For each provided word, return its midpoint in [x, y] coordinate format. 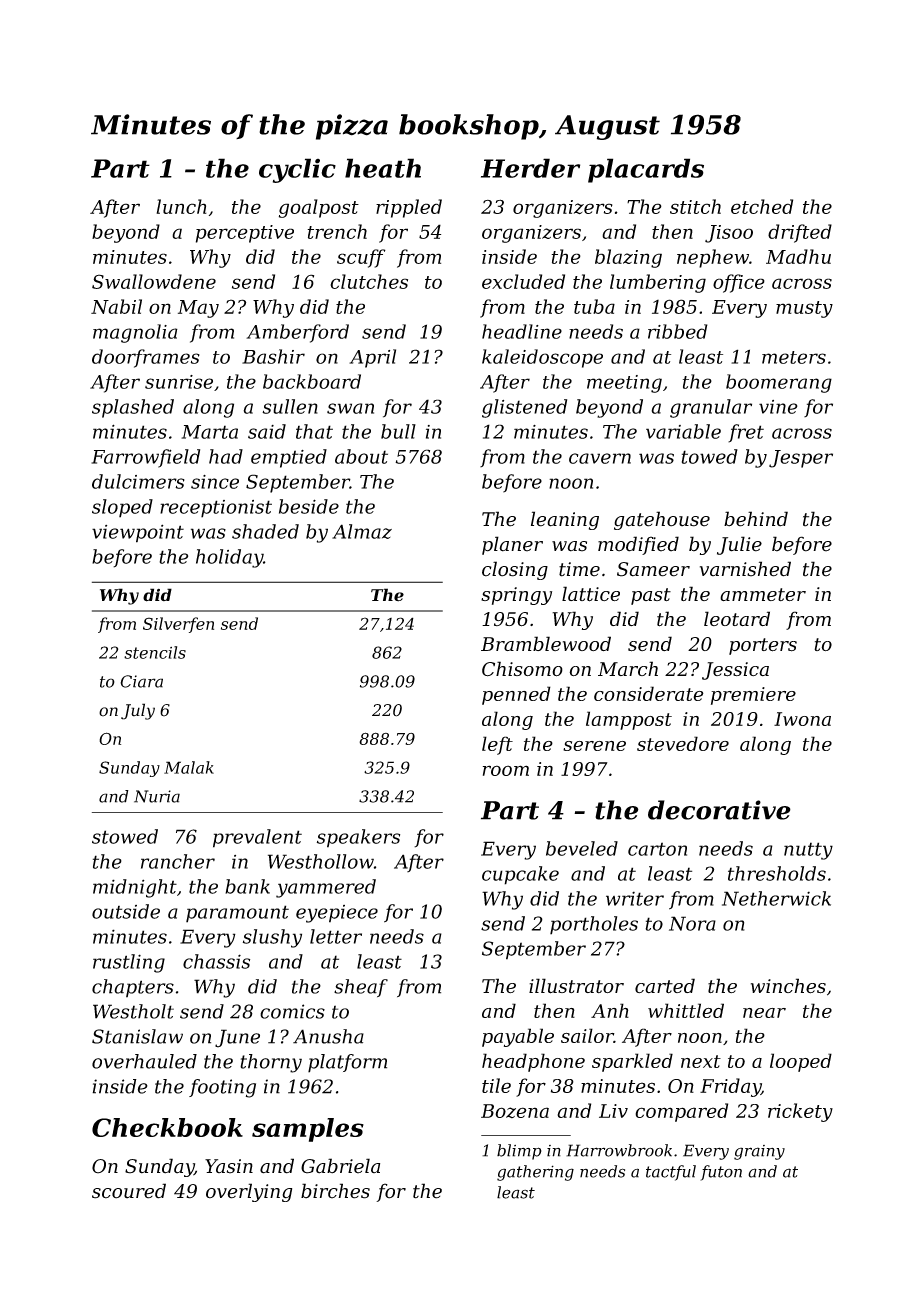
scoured [129, 1191]
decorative [719, 810]
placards [646, 170]
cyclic [297, 170]
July [138, 711]
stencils [155, 652]
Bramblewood [546, 643]
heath [383, 168]
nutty [808, 851]
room [506, 770]
